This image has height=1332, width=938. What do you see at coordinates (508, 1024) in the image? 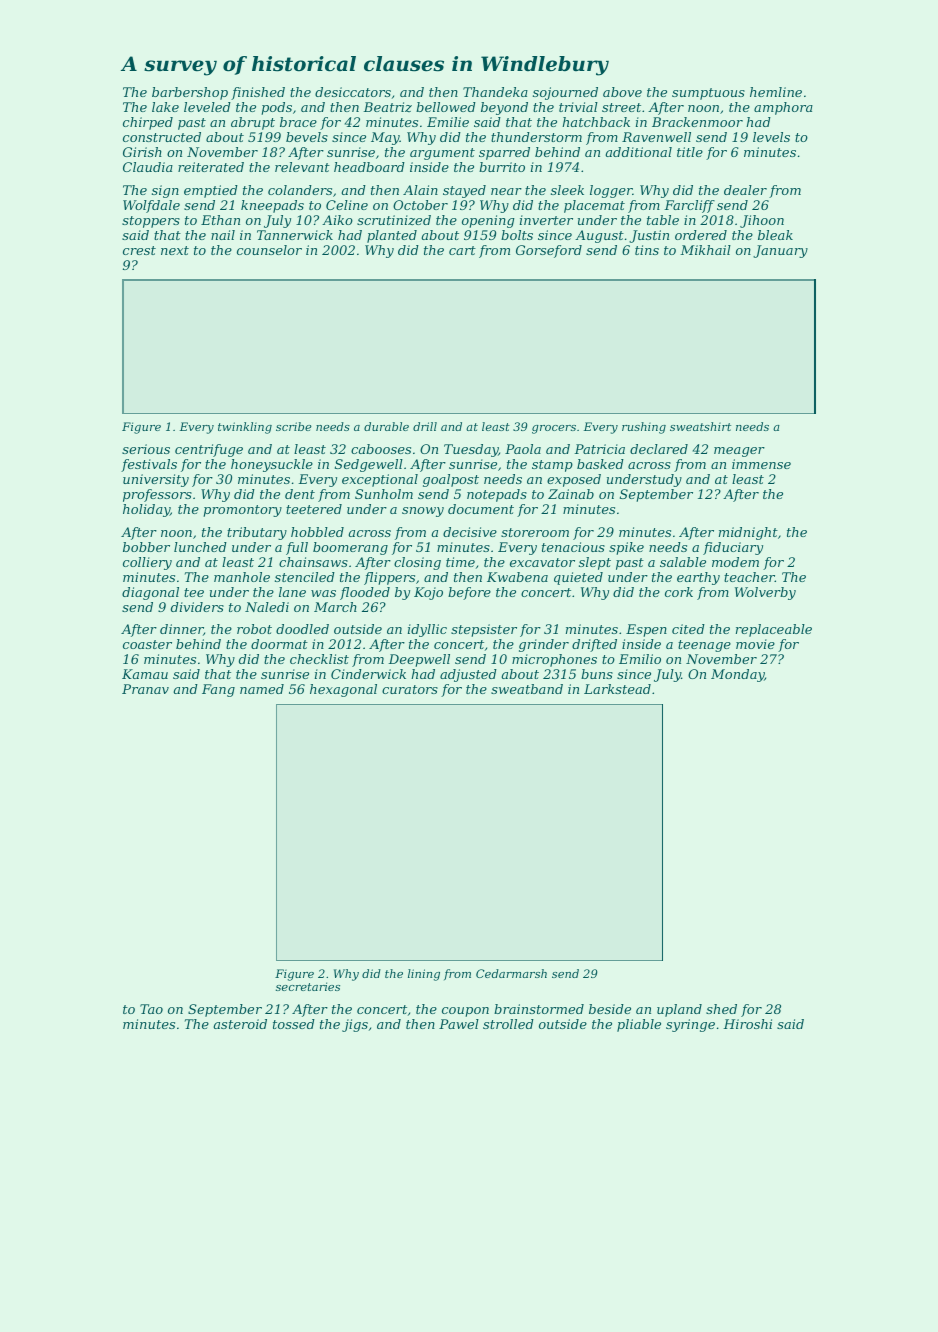
I see `strolled` at bounding box center [508, 1024].
